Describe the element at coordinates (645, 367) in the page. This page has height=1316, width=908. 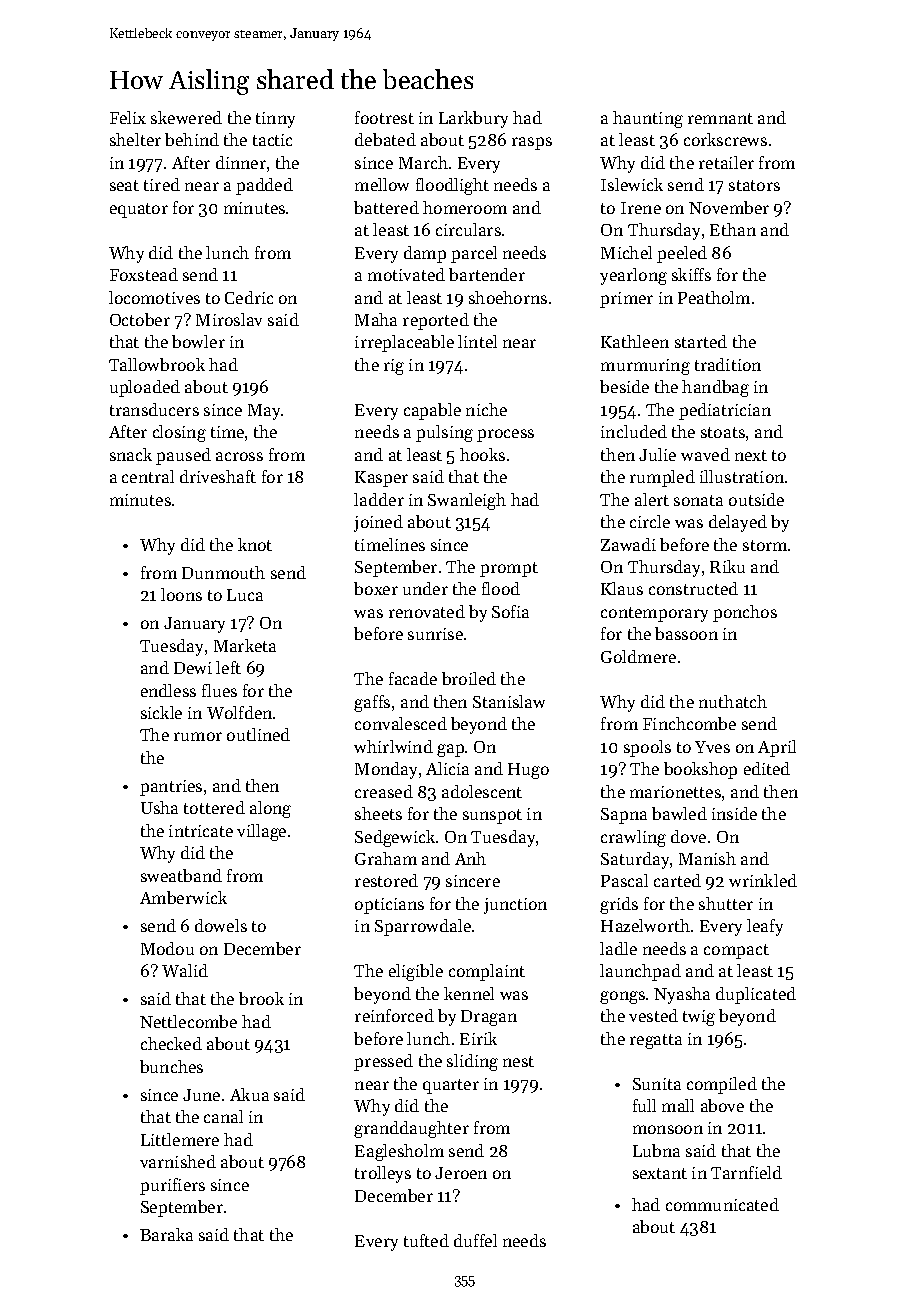
I see `murmuring` at that location.
